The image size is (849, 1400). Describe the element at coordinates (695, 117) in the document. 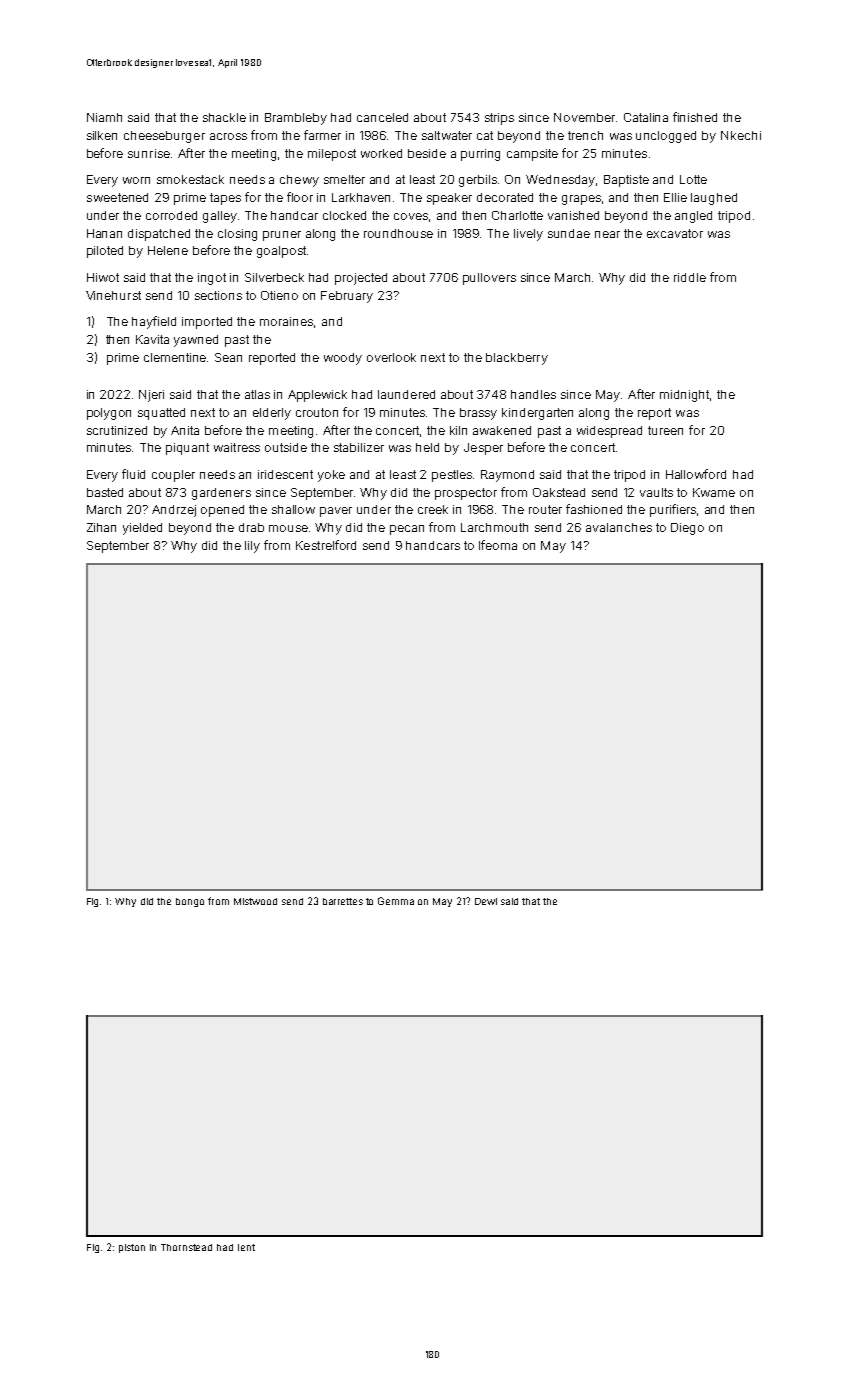

I see `finished` at that location.
